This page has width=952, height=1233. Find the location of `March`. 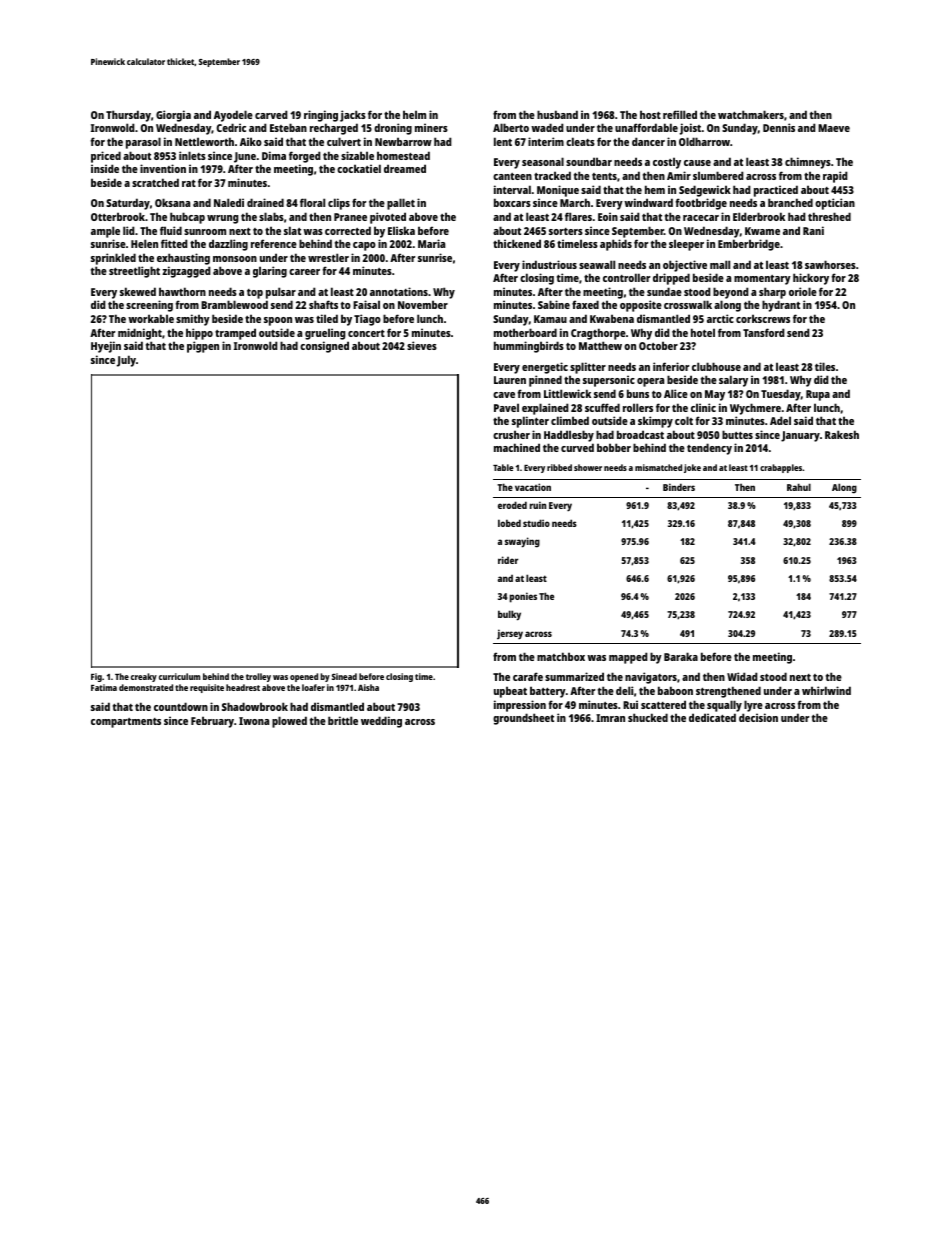

March is located at coordinates (575, 202).
